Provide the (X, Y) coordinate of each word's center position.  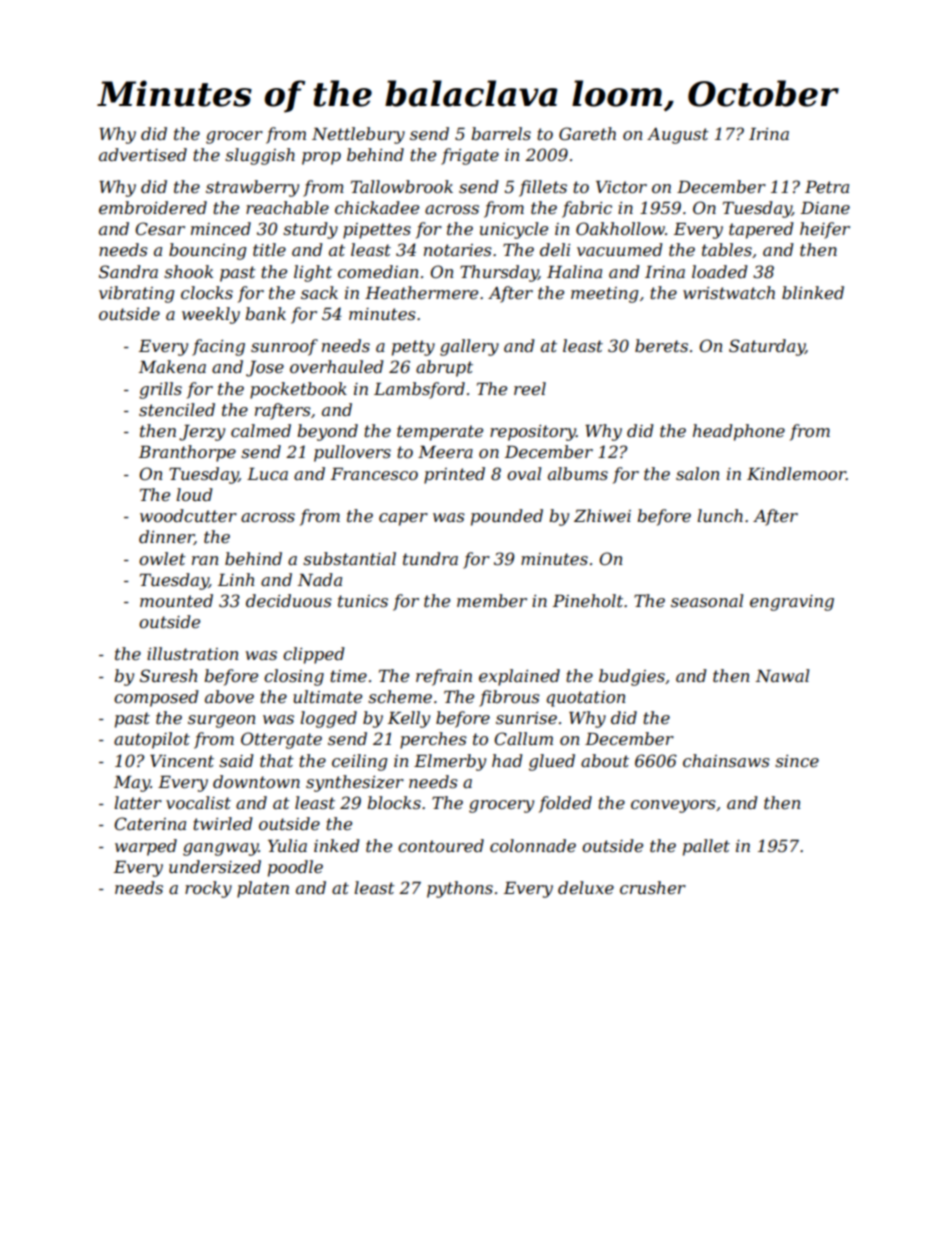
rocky (208, 889)
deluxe (586, 887)
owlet (162, 558)
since (797, 761)
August (678, 136)
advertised (143, 154)
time (348, 676)
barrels (501, 133)
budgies (632, 677)
